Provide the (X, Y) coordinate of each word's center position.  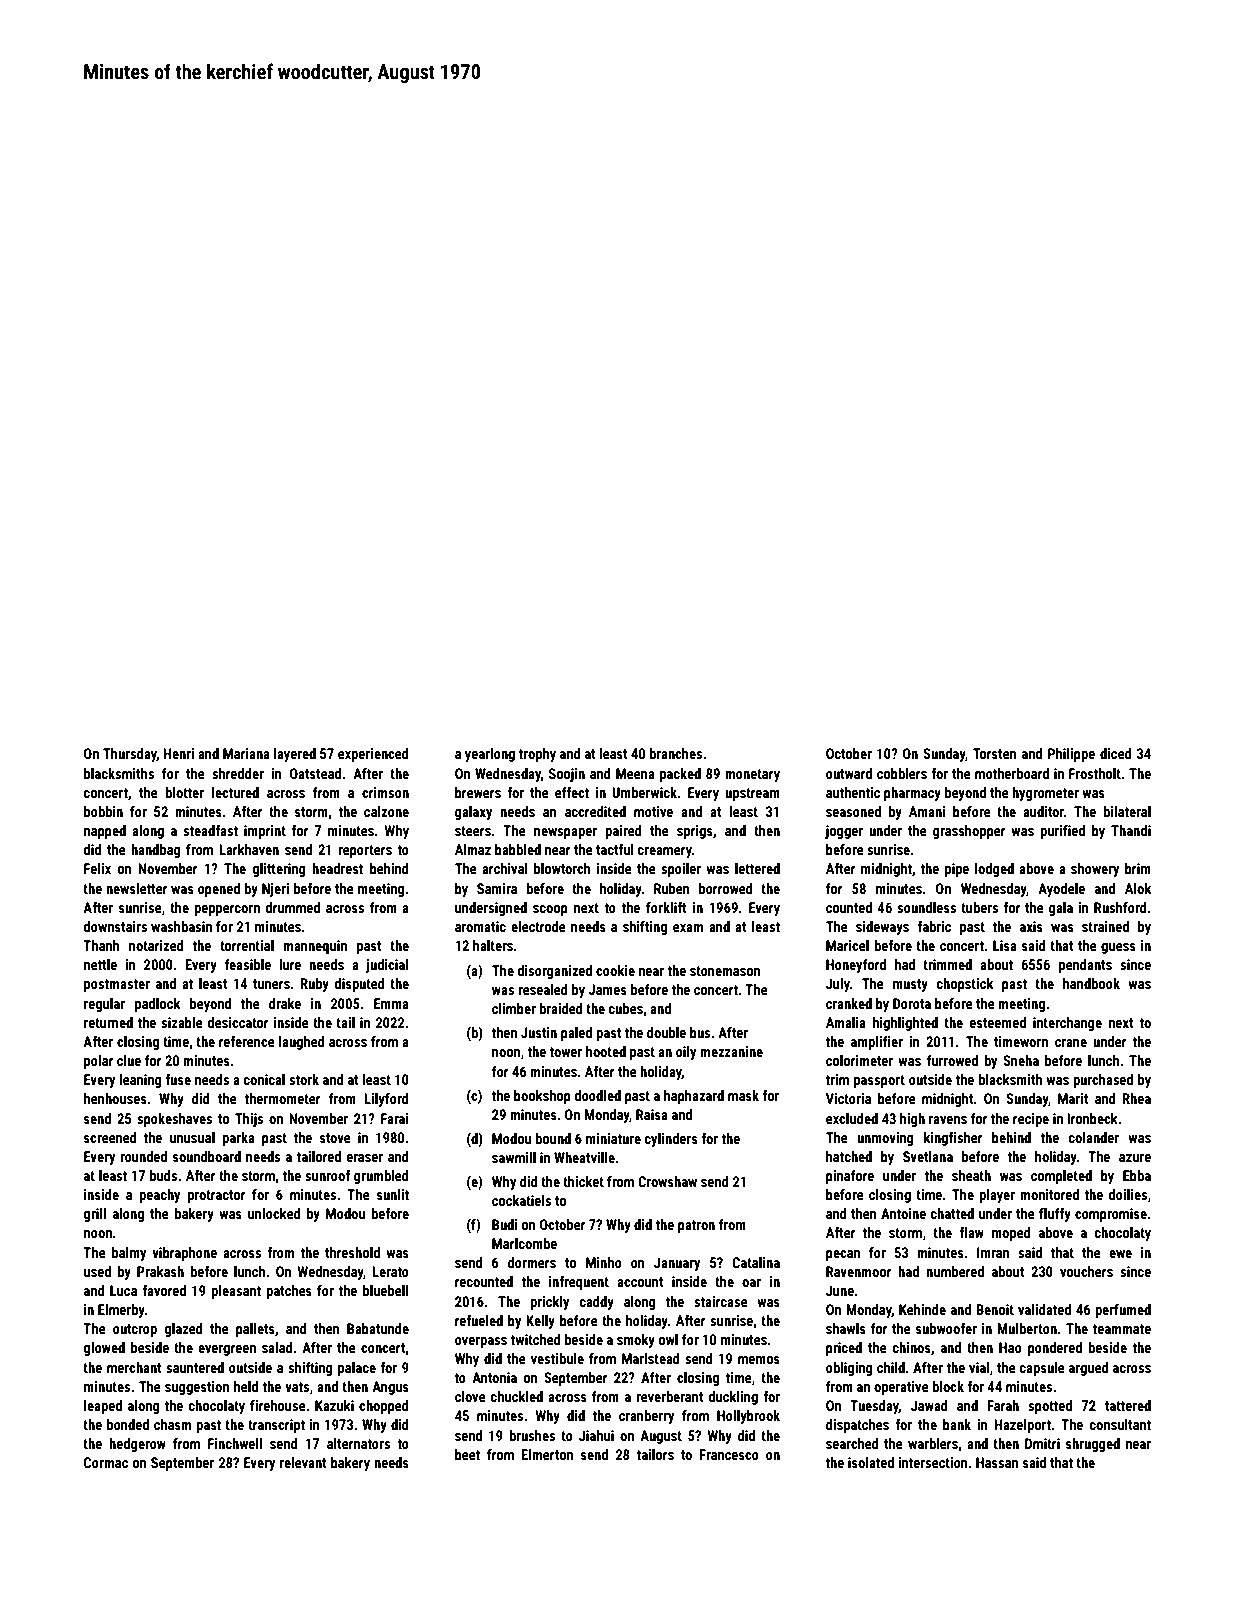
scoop (550, 910)
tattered (1128, 1405)
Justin (539, 1032)
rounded (143, 1156)
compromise (1111, 1215)
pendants (1085, 966)
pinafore (850, 1177)
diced (1116, 753)
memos (759, 1360)
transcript (276, 1426)
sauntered (195, 1367)
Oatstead (315, 773)
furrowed (952, 1060)
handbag (156, 851)
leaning (140, 1081)
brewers (478, 792)
